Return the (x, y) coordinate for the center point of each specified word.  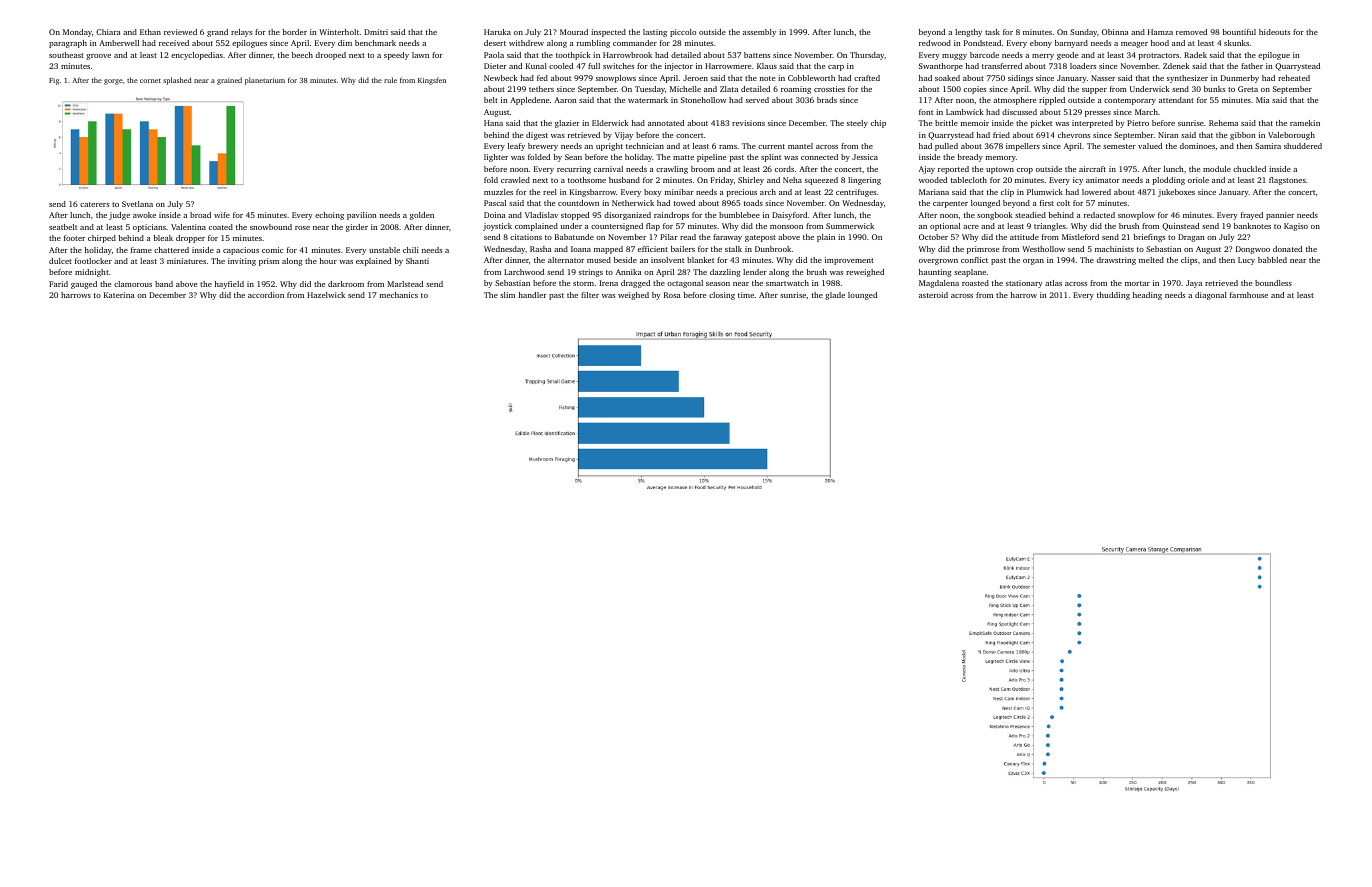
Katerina (119, 295)
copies (975, 90)
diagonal (1211, 296)
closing (722, 296)
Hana (493, 123)
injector (679, 67)
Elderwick (610, 123)
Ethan (150, 32)
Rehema (1223, 123)
